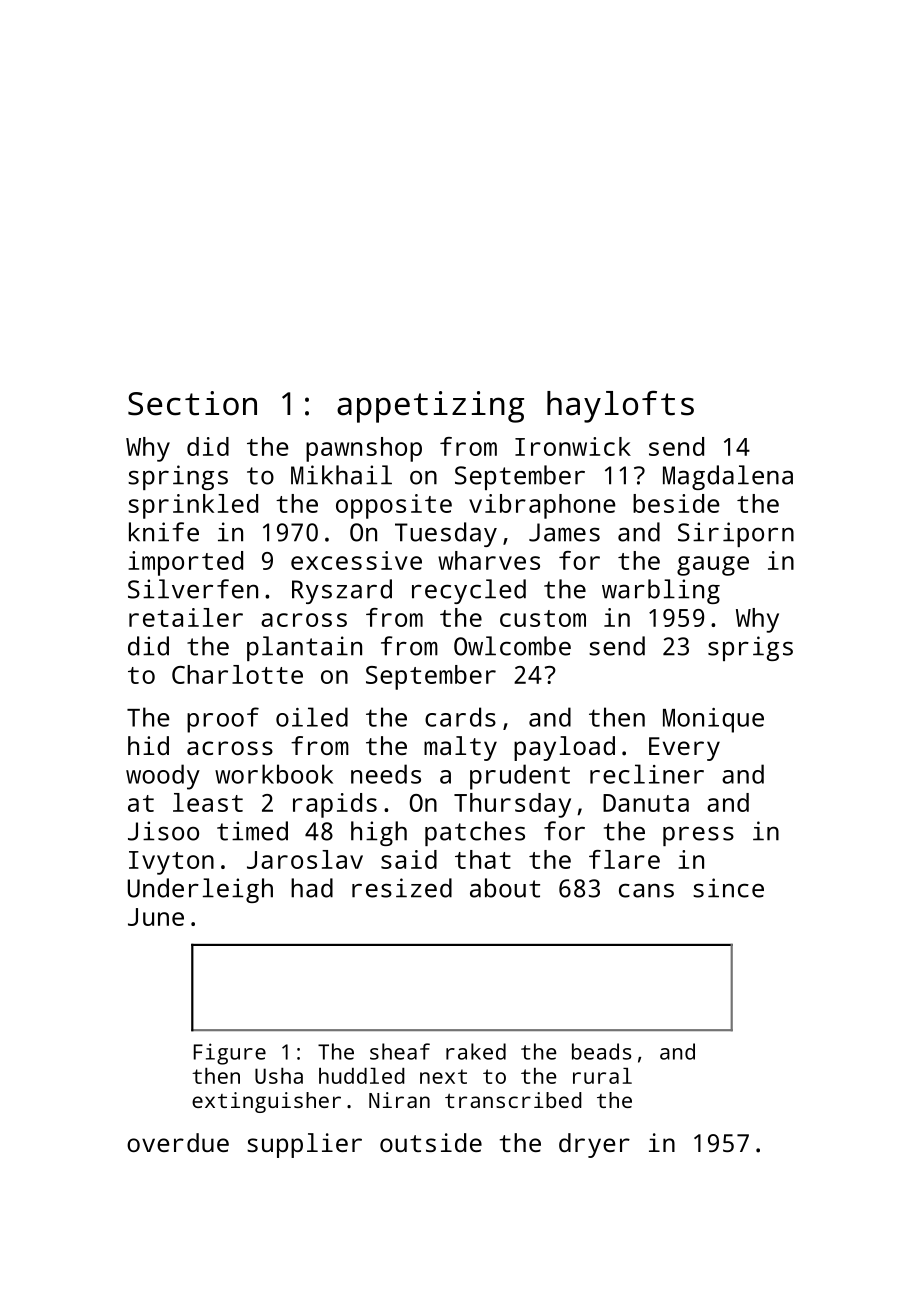 The height and width of the page is (1311, 924). I want to click on Section, so click(192, 403).
